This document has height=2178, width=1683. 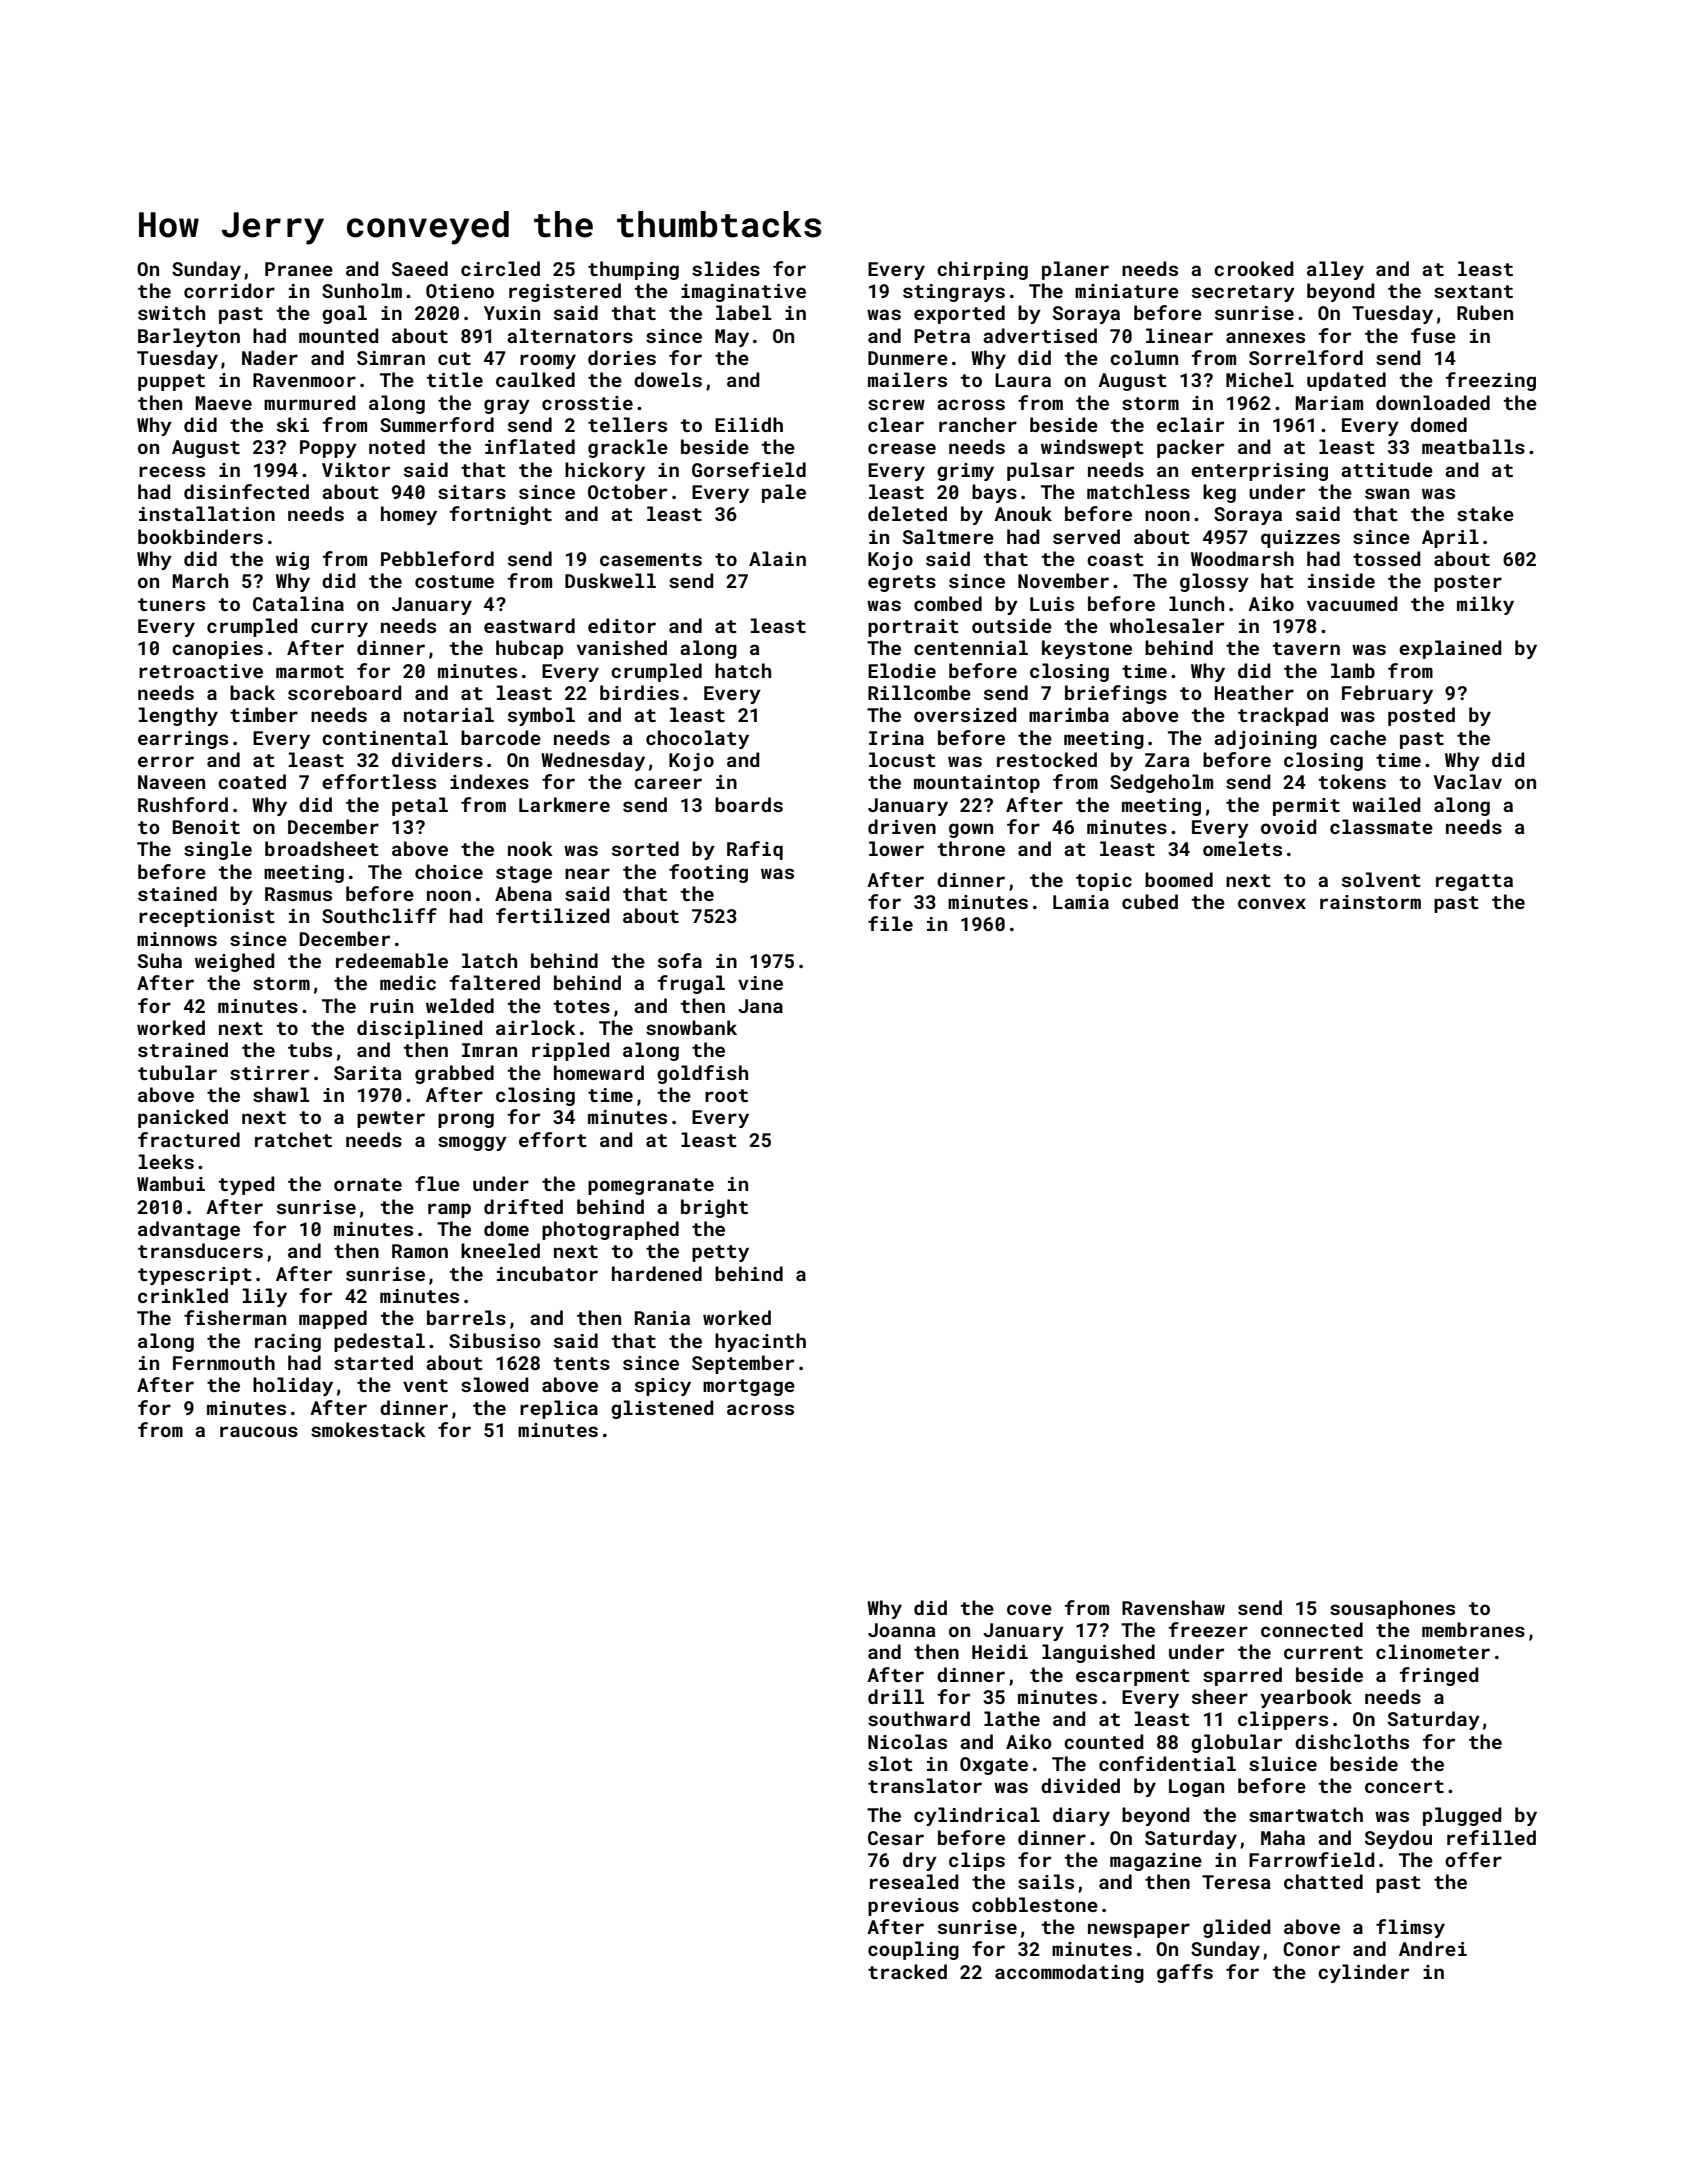 I want to click on switch, so click(x=171, y=312).
